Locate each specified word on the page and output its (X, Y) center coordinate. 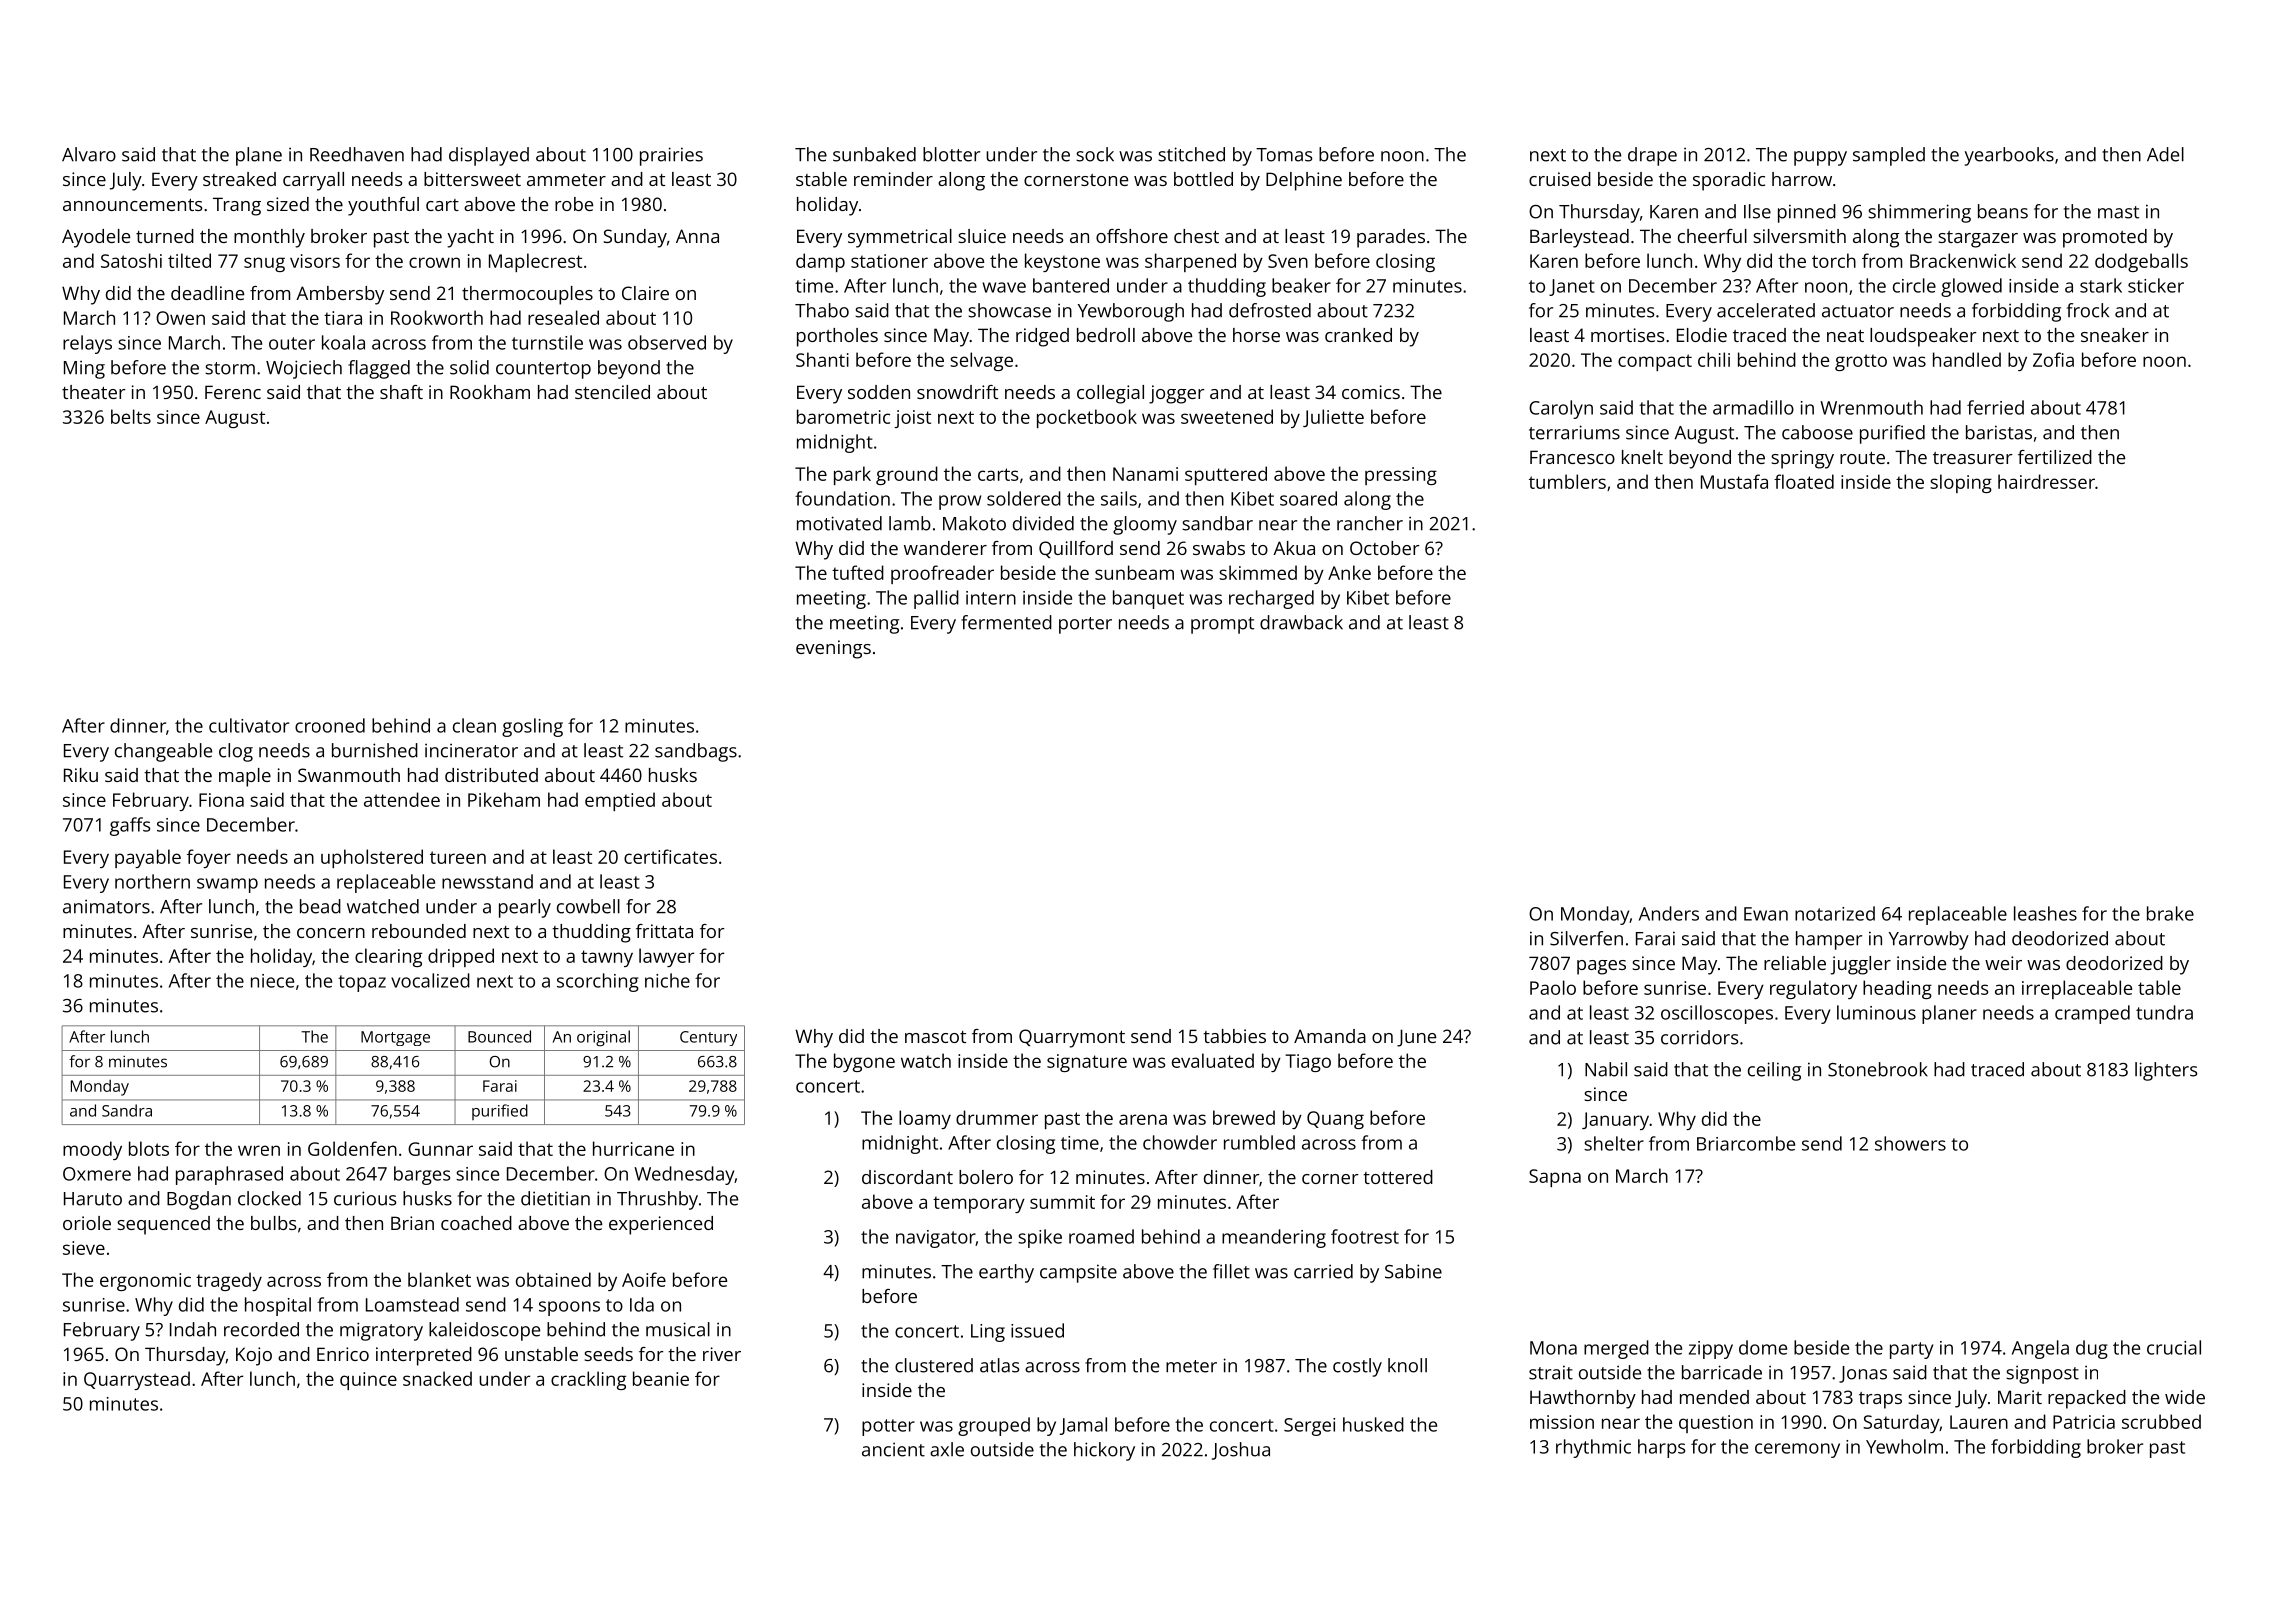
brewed (1244, 1117)
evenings (833, 649)
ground (907, 475)
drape (1652, 156)
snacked (437, 1378)
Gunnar (440, 1149)
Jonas (1863, 1374)
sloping (1961, 483)
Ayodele (96, 238)
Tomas (1284, 155)
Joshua (1241, 1451)
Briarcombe (1746, 1143)
